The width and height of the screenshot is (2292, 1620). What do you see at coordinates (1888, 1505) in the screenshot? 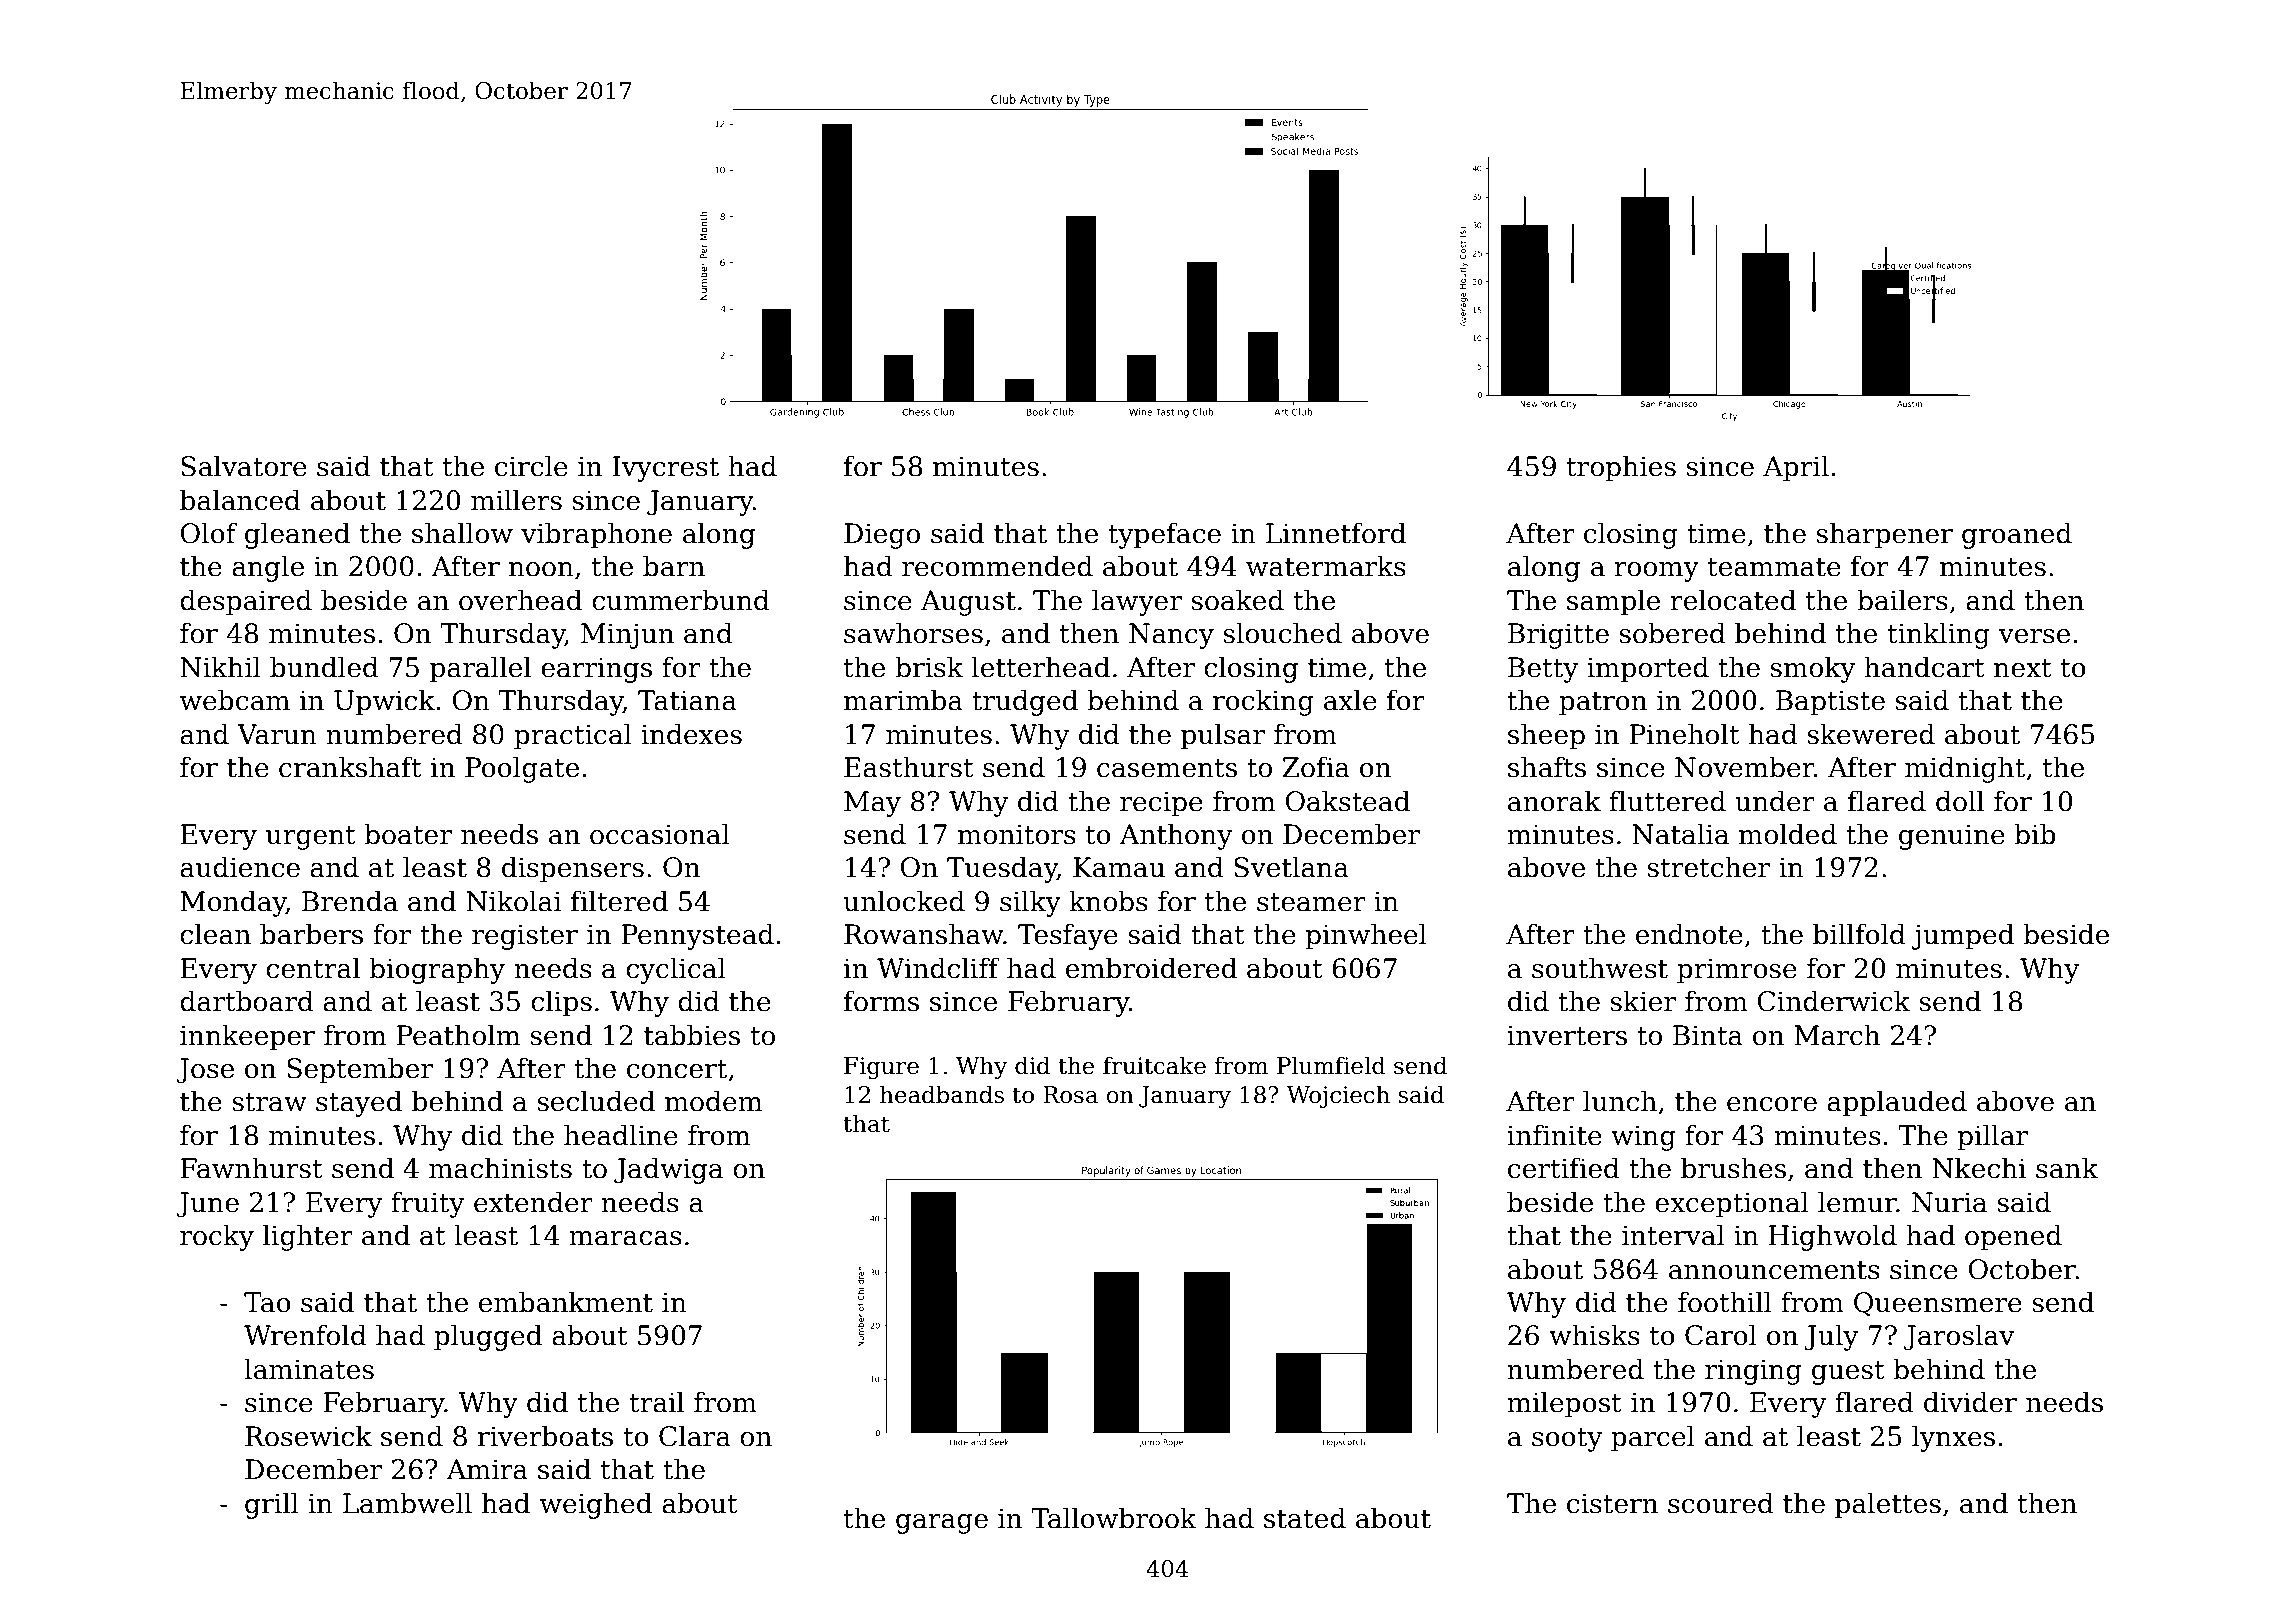
I see `palettes` at bounding box center [1888, 1505].
